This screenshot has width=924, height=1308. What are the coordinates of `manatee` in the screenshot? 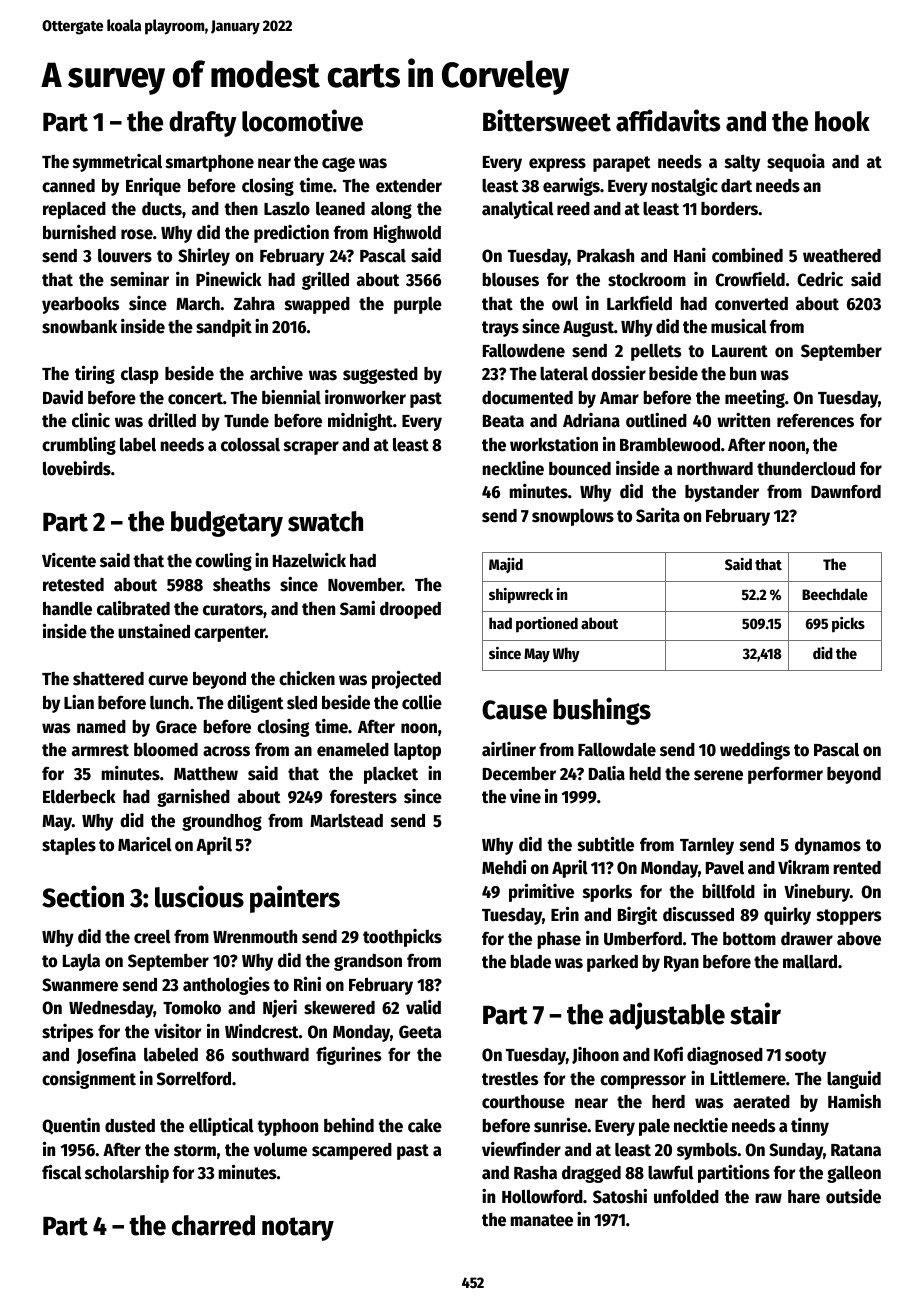 It's located at (541, 1220).
